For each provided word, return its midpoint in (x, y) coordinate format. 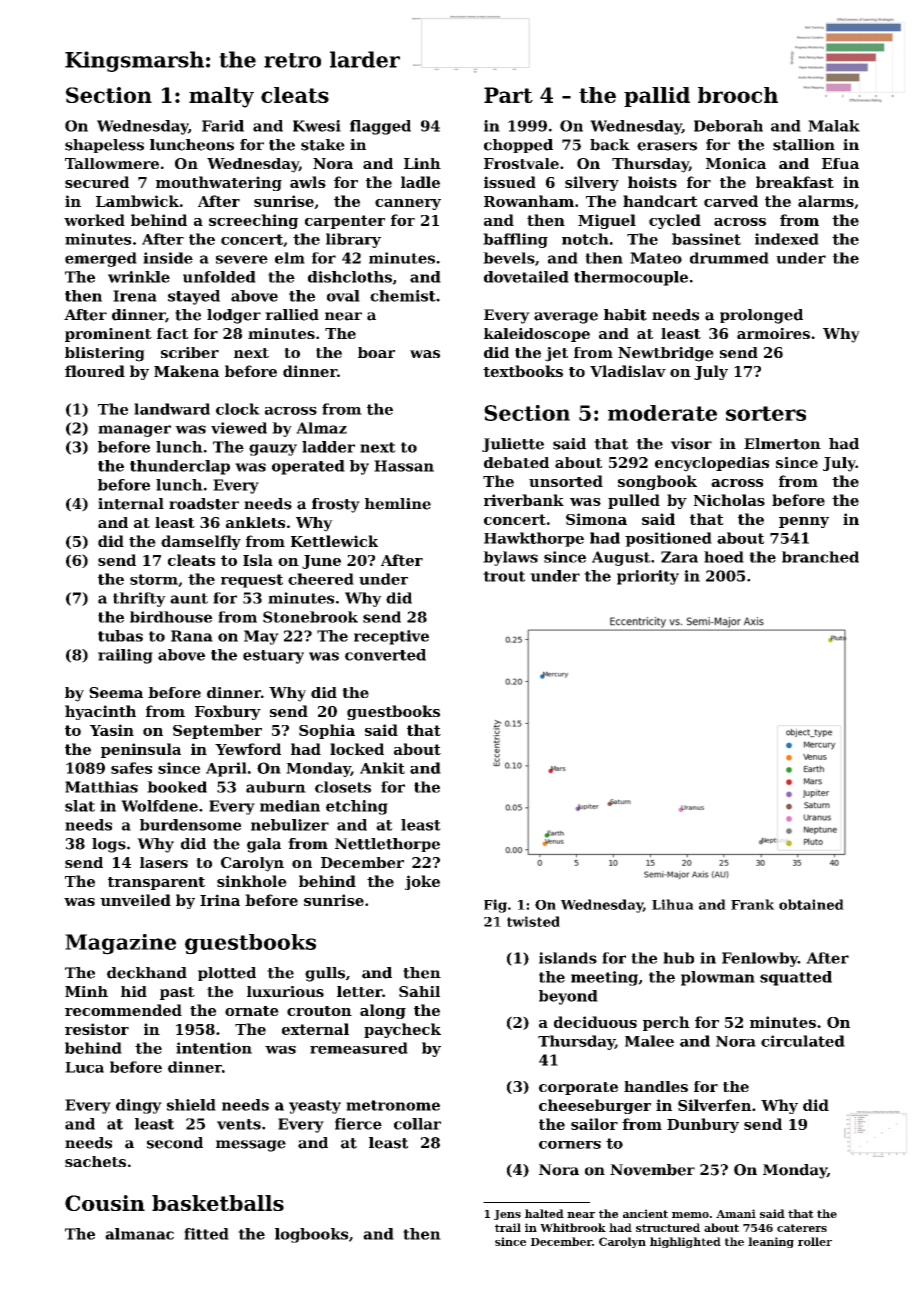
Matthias (101, 787)
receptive (391, 637)
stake (323, 145)
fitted (206, 1234)
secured (97, 182)
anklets (255, 522)
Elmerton (782, 444)
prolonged (761, 316)
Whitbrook (573, 1227)
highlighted (685, 1242)
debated (516, 462)
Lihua (673, 904)
